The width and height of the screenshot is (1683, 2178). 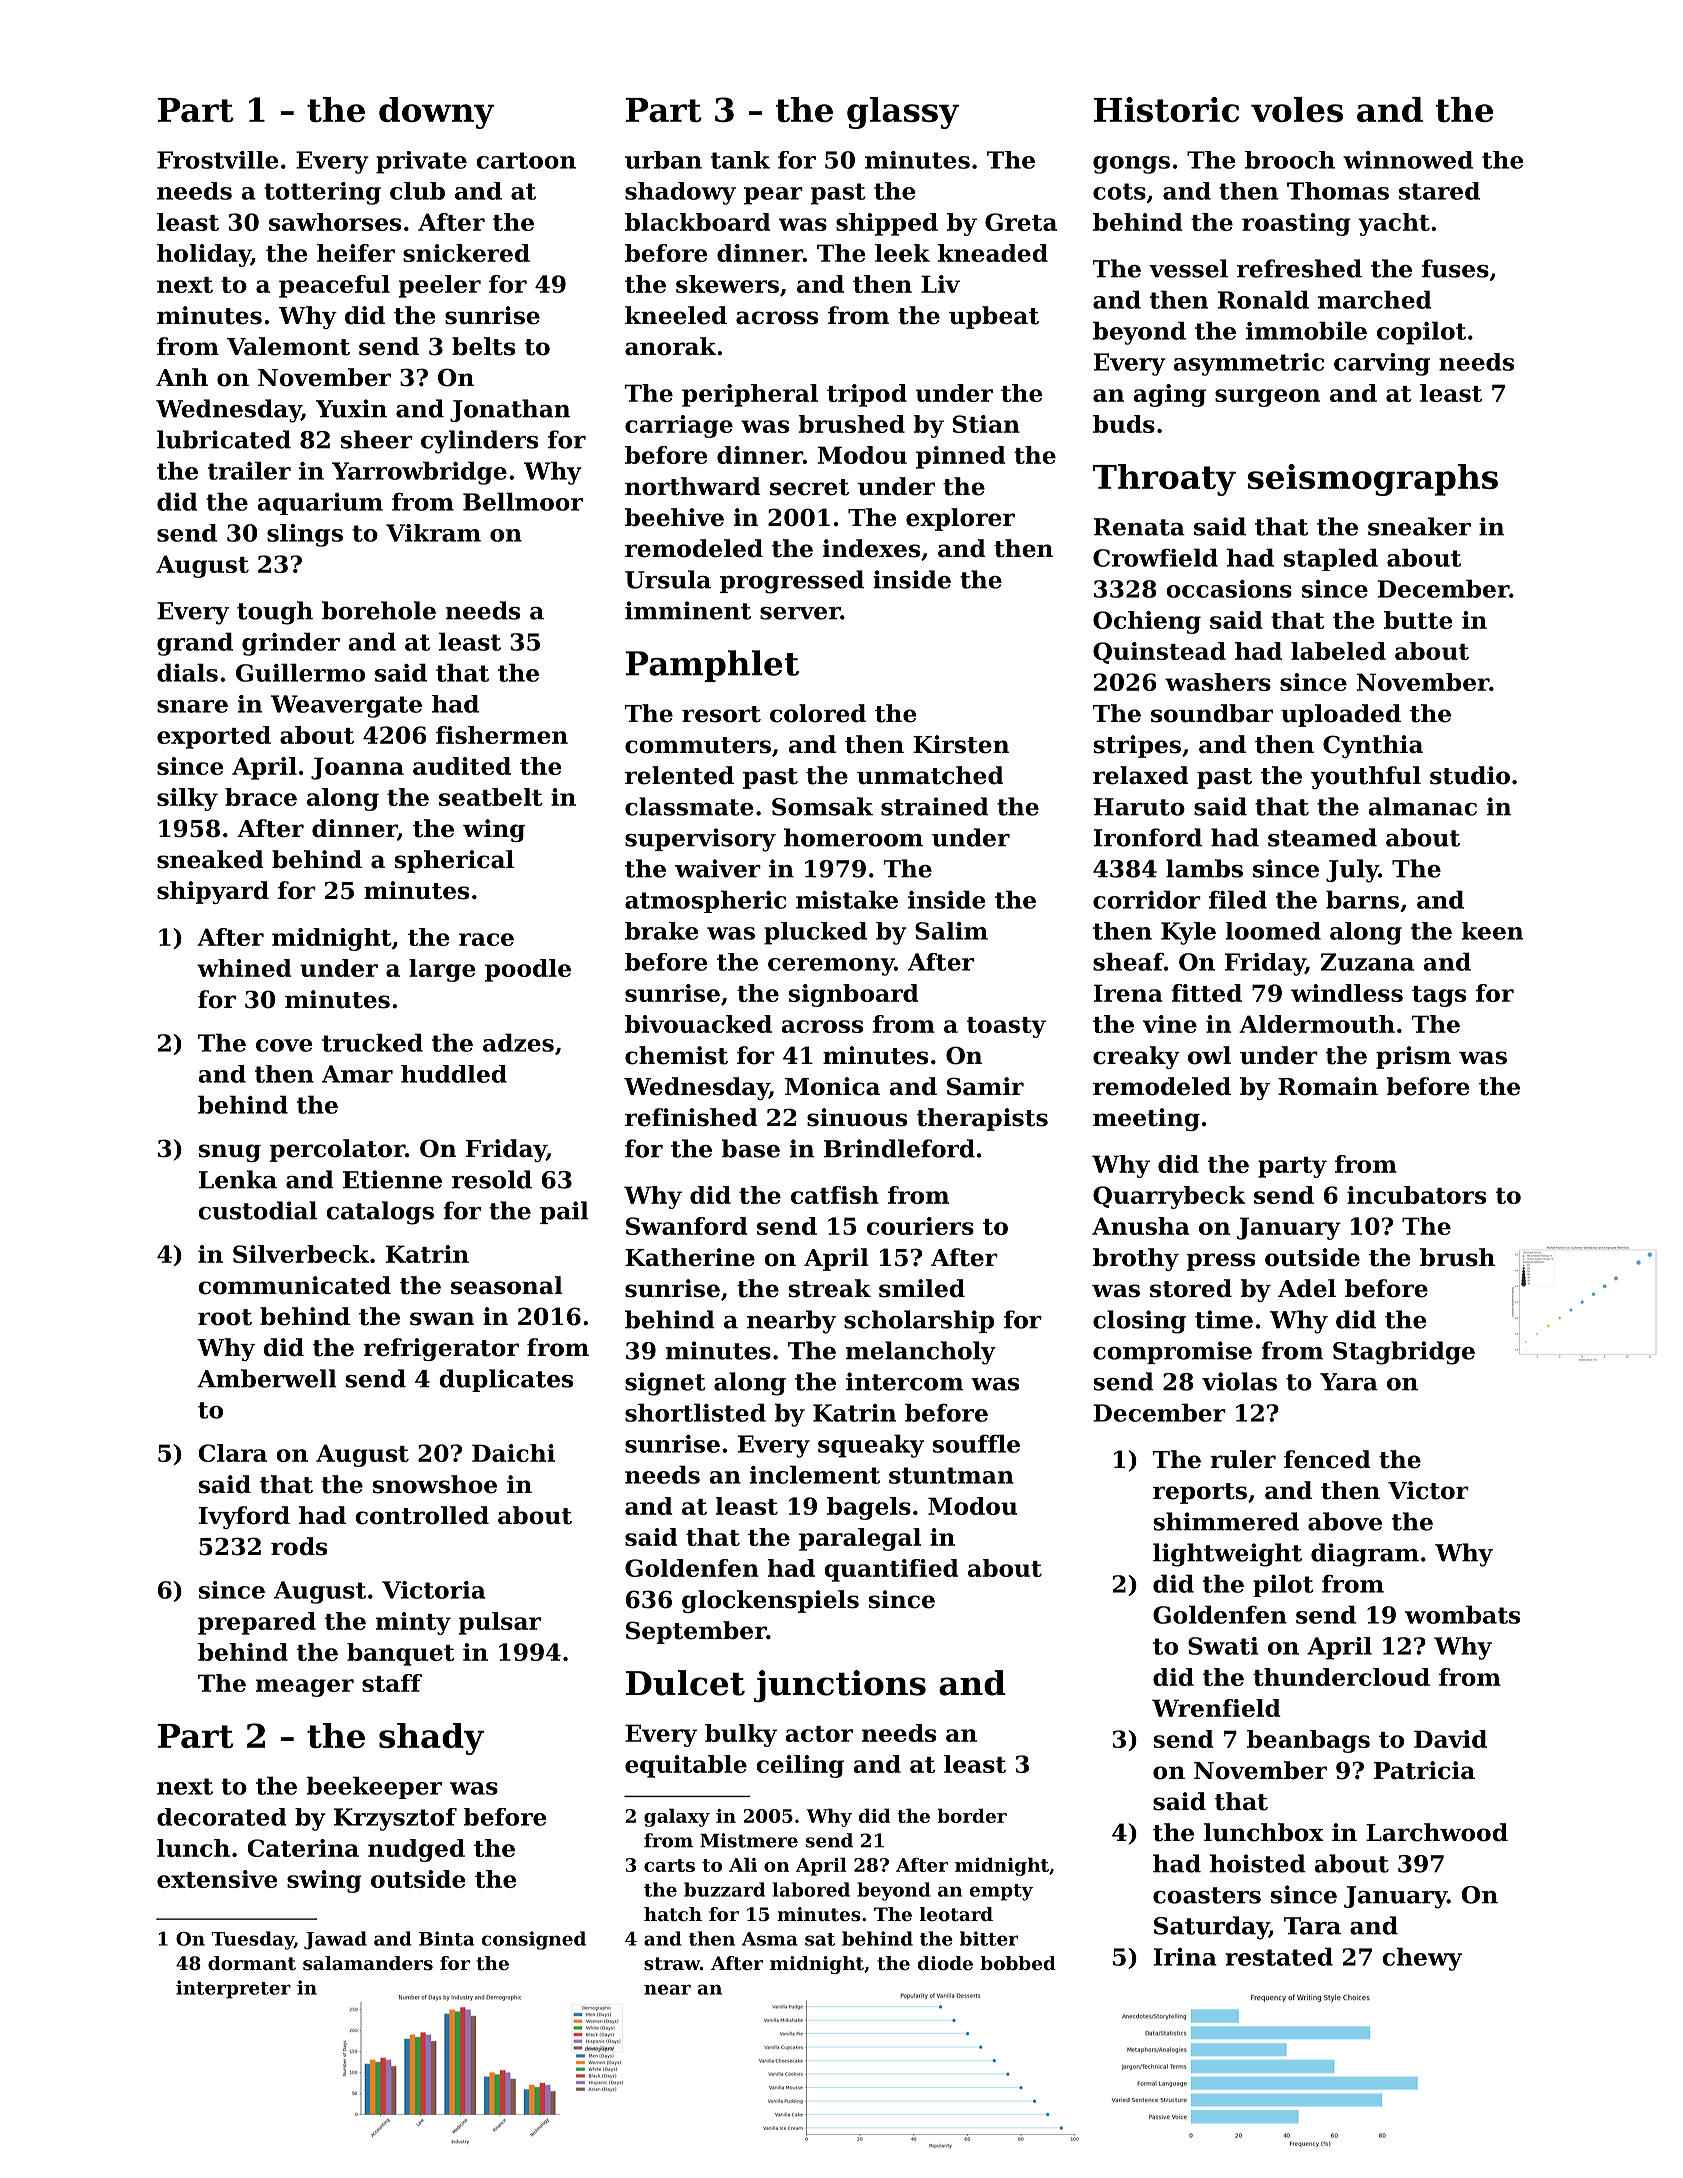 What do you see at coordinates (919, 1321) in the screenshot?
I see `scholarship` at bounding box center [919, 1321].
